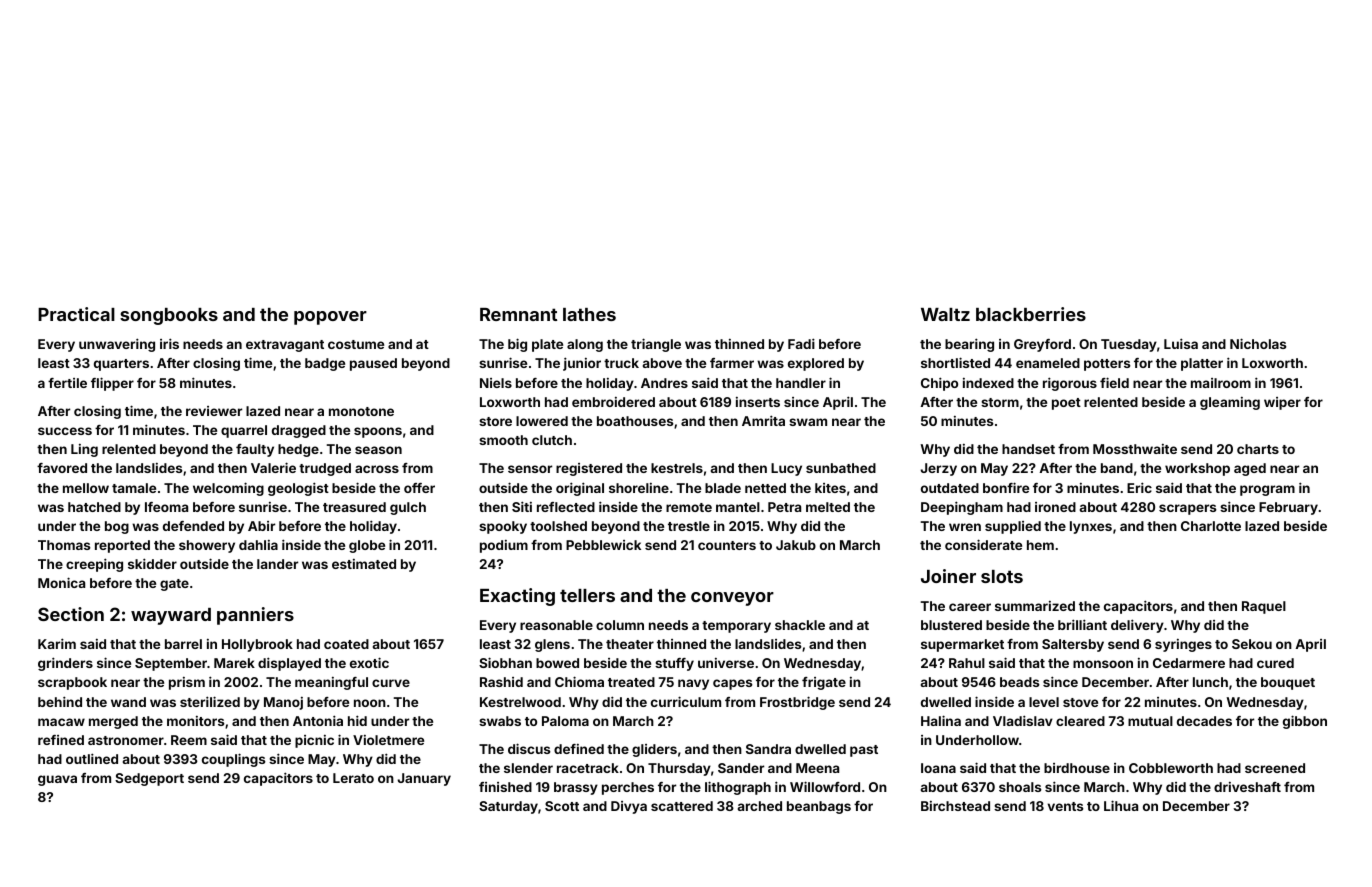 This screenshot has width=1372, height=887. I want to click on popover, so click(330, 318).
